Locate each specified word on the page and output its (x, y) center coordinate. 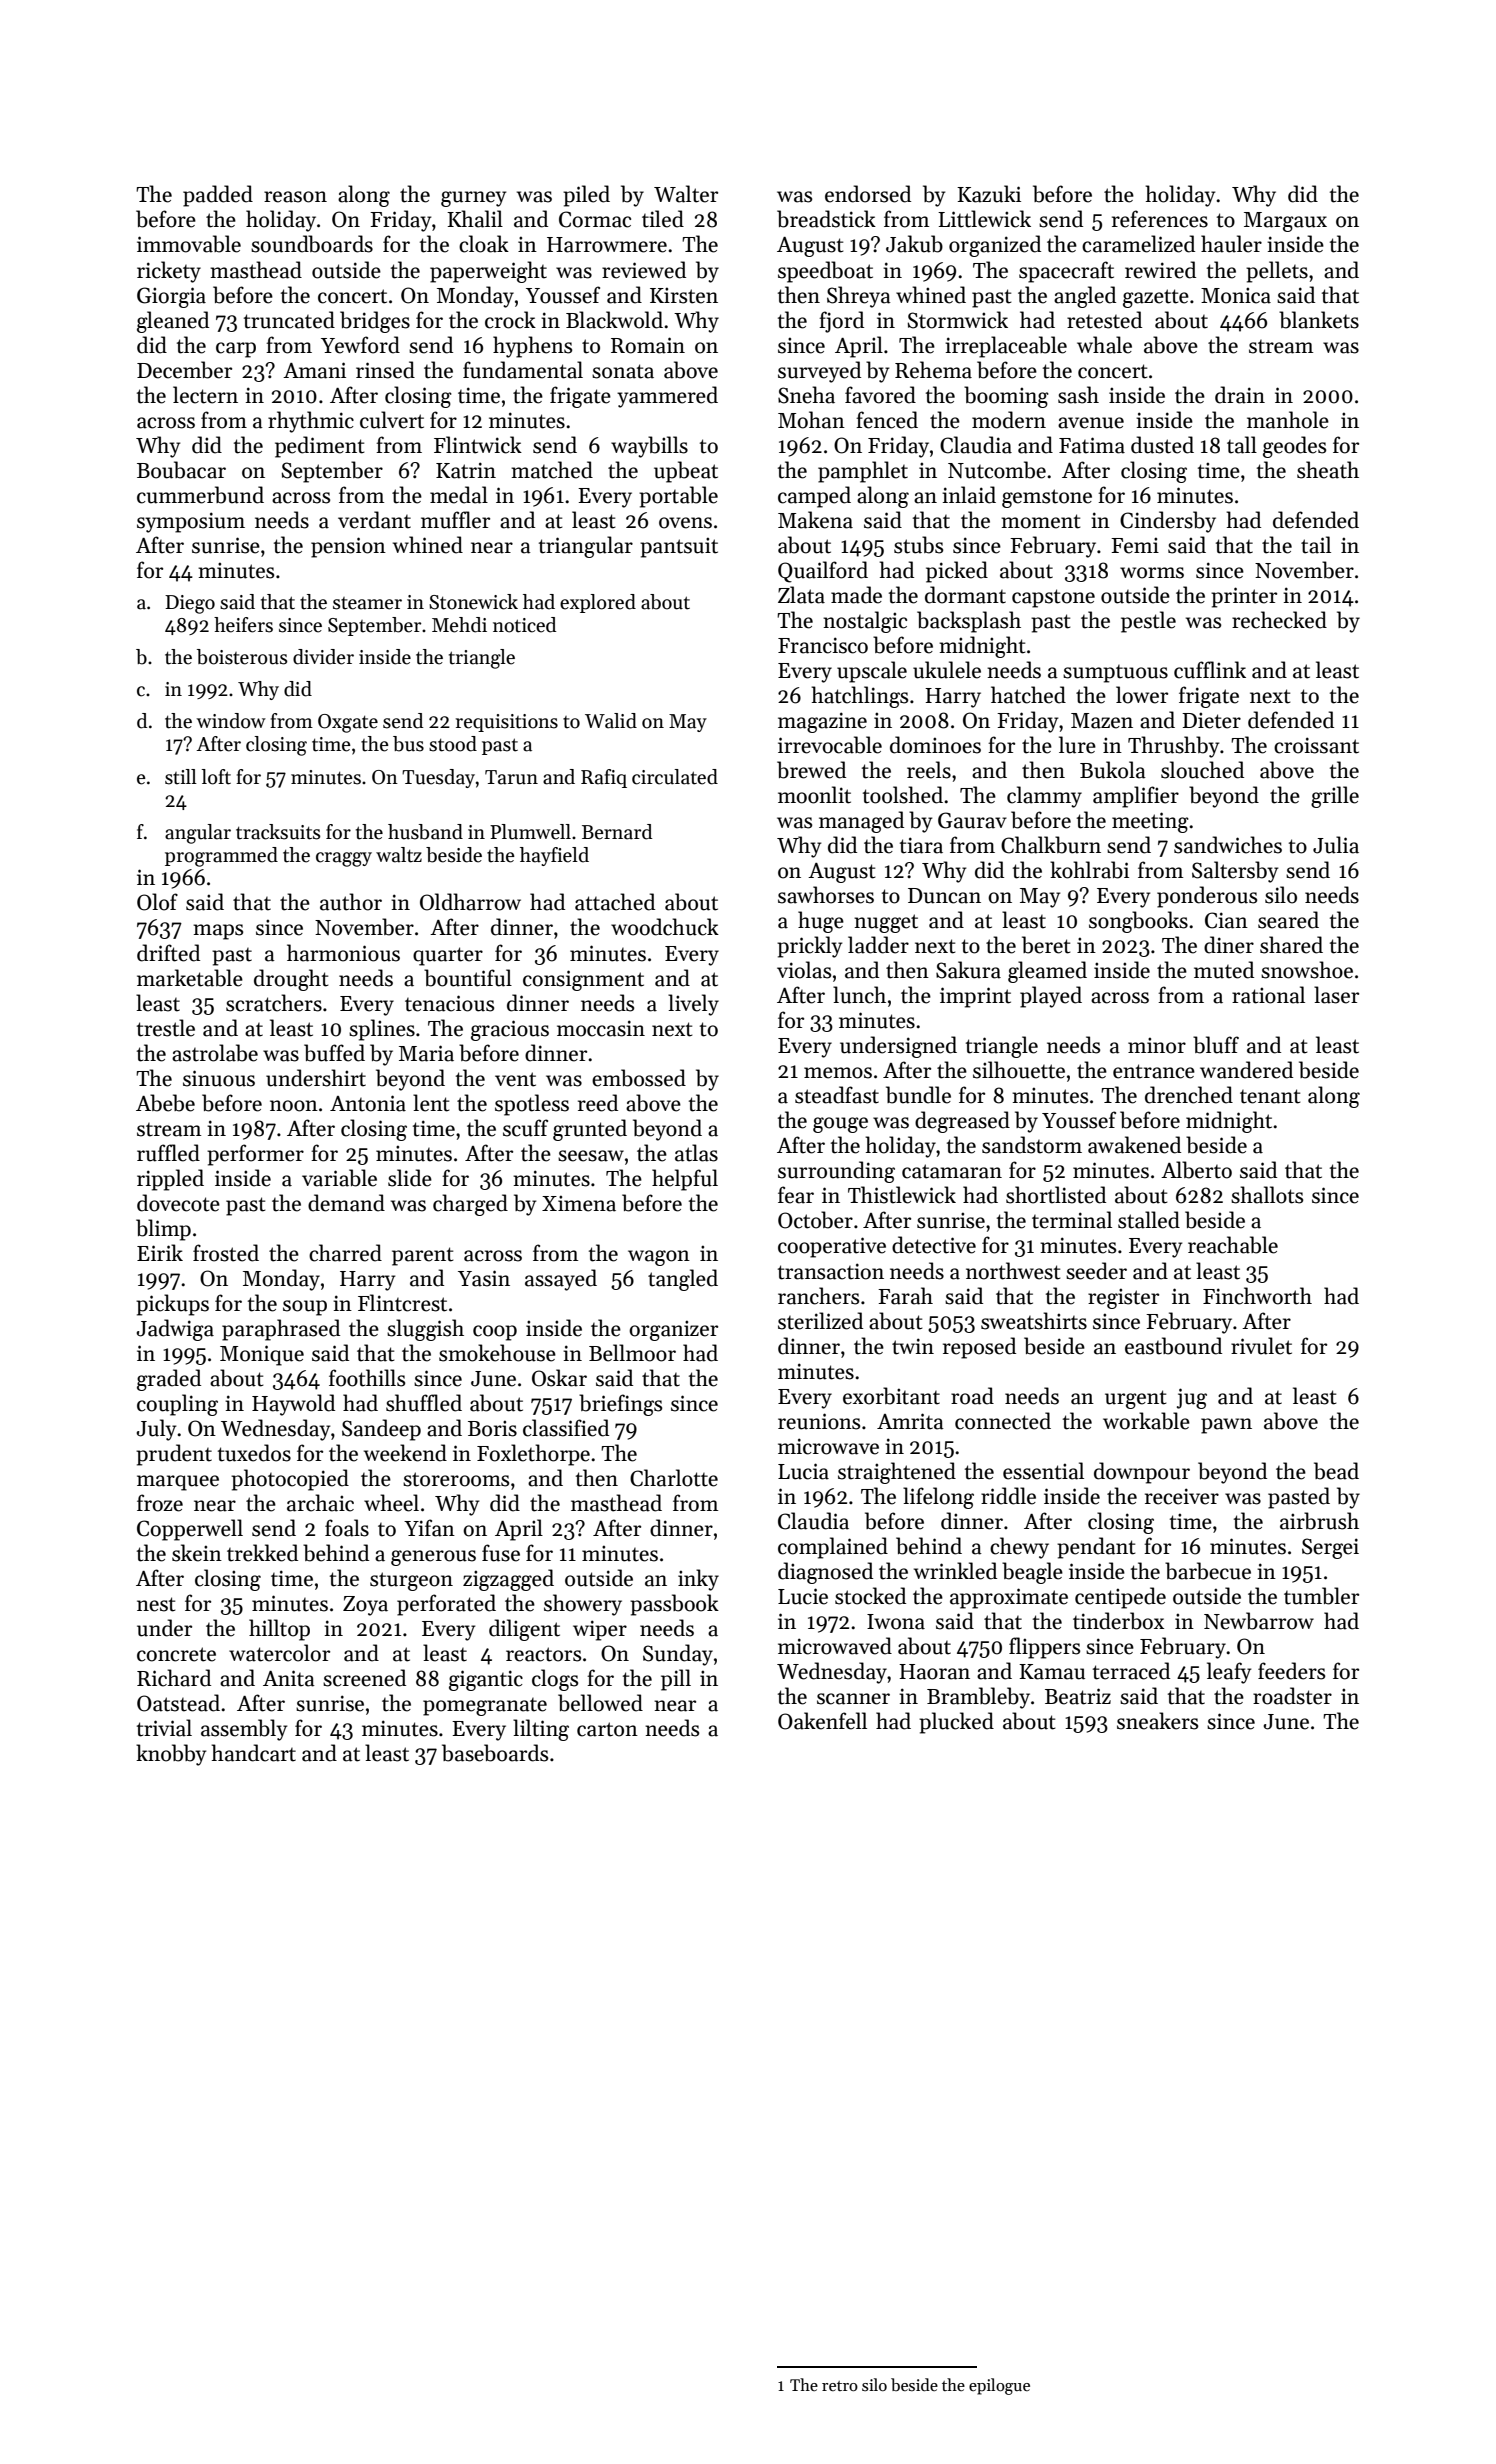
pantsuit (679, 547)
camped (814, 497)
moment (1040, 521)
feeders (1291, 1671)
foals (347, 1528)
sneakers (1157, 1721)
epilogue (999, 2386)
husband (425, 832)
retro (840, 2386)
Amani (314, 370)
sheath (1328, 470)
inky (698, 1580)
